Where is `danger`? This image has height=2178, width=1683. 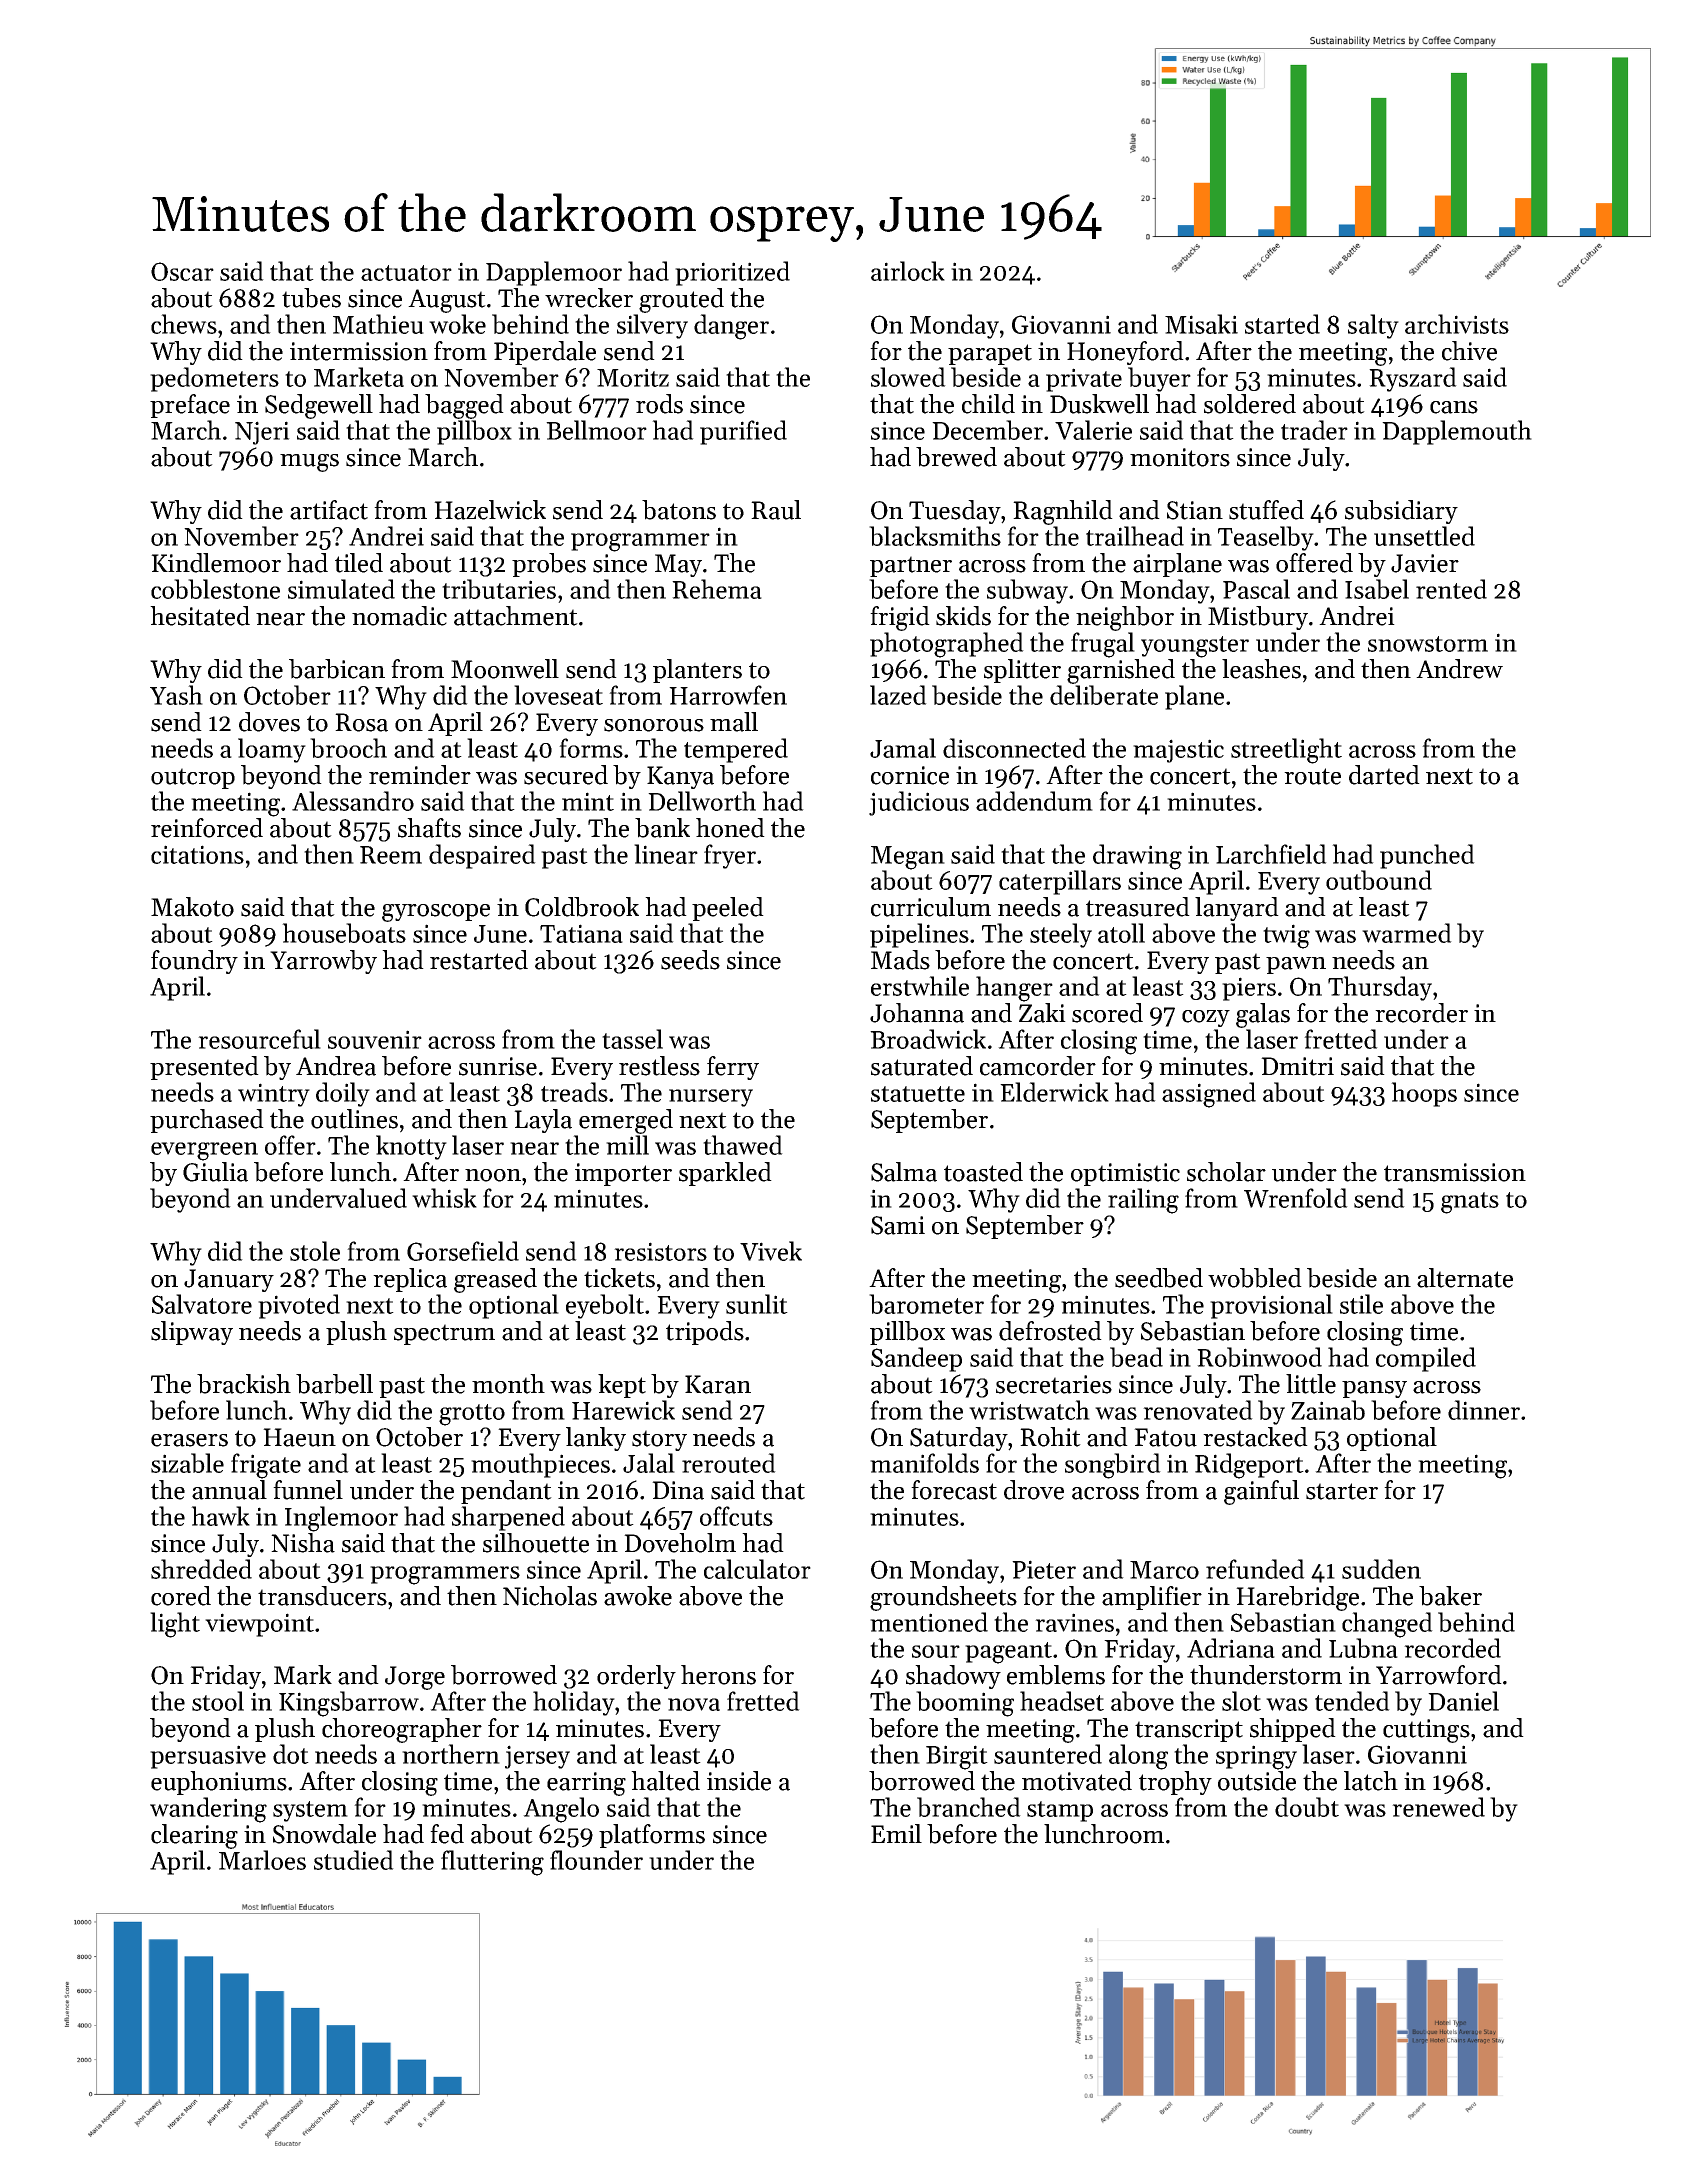
danger is located at coordinates (731, 327).
